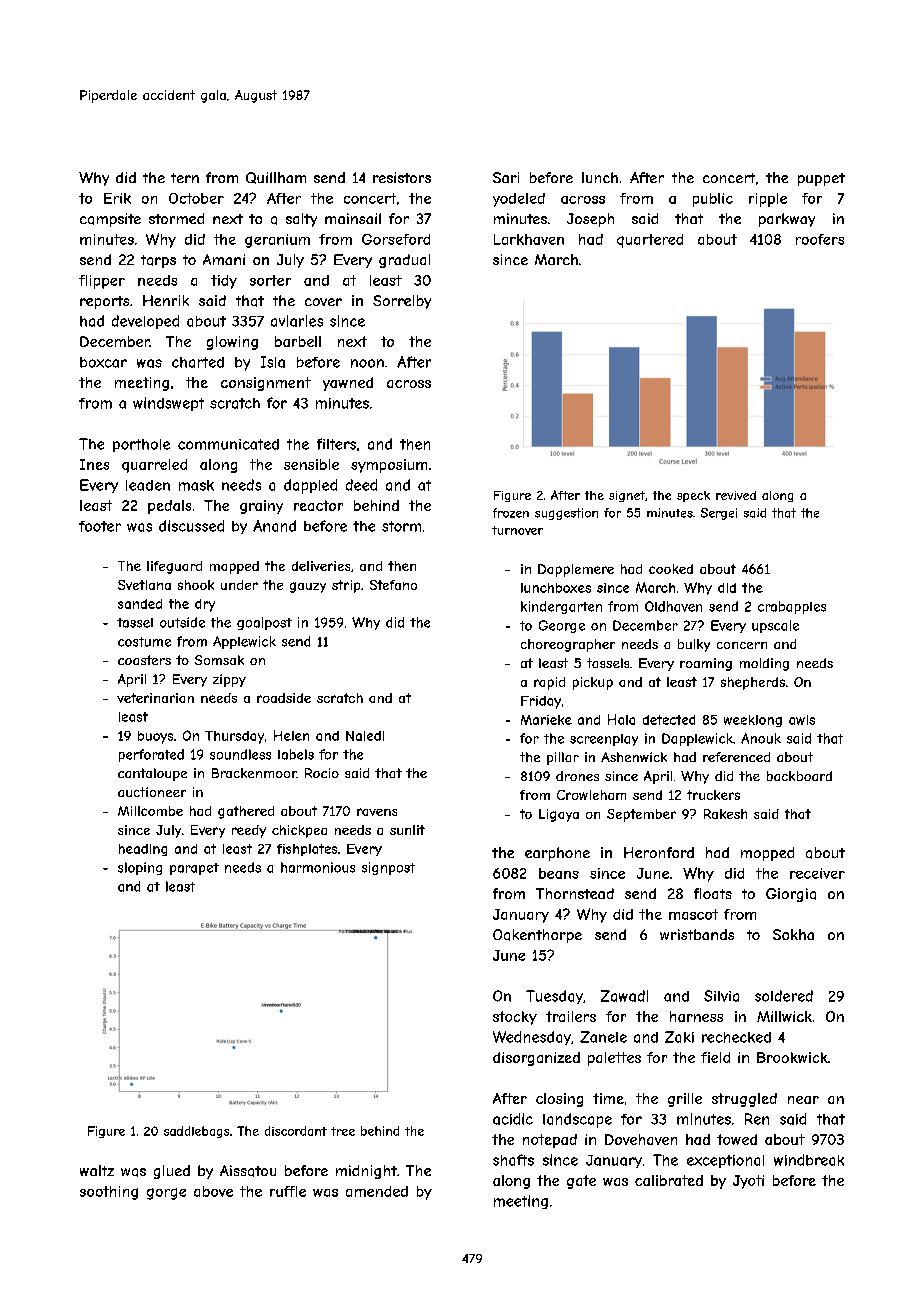 The width and height of the screenshot is (924, 1311). Describe the element at coordinates (650, 241) in the screenshot. I see `quartered` at that location.
